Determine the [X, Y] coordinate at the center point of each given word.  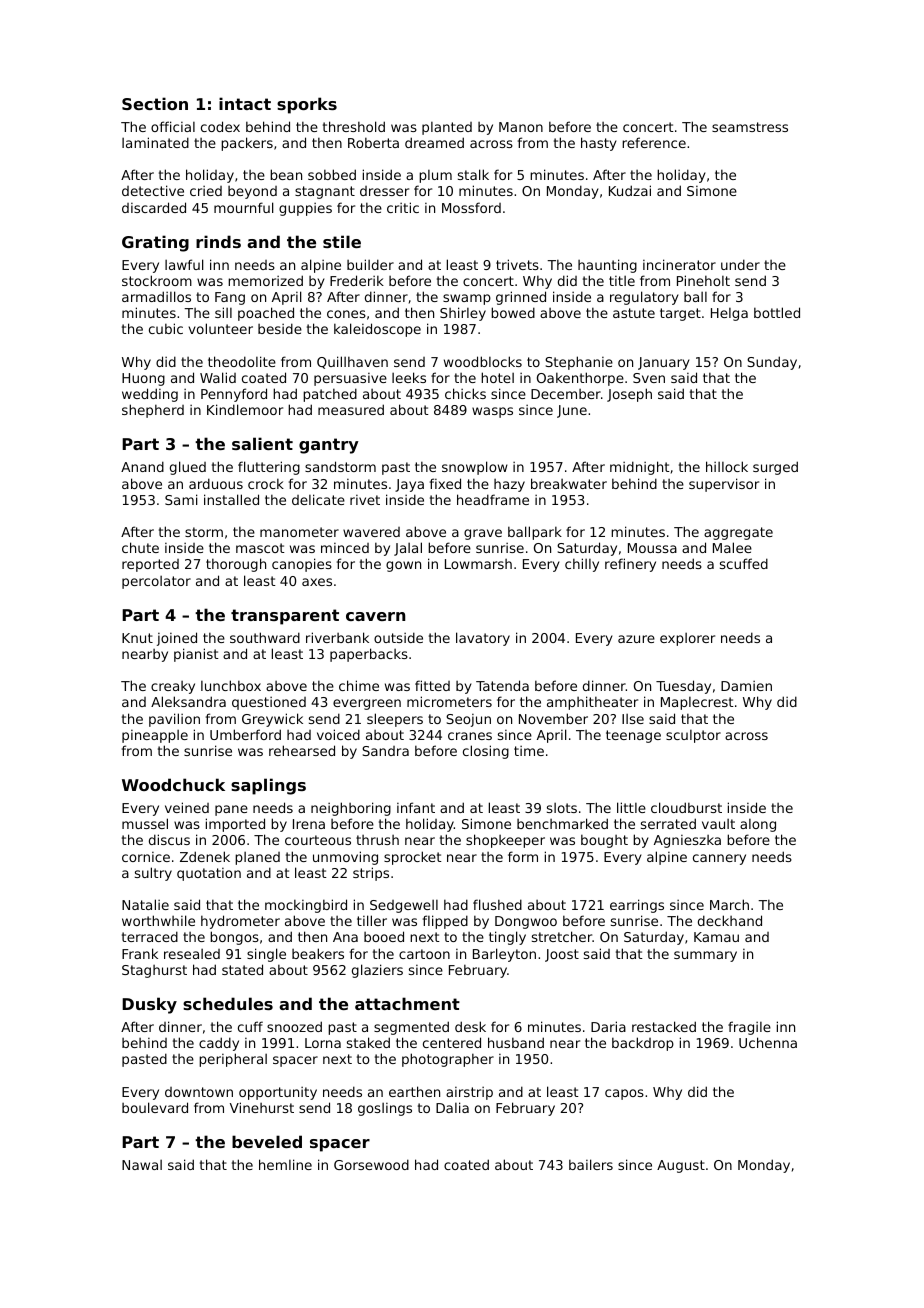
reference [654, 142]
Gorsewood [371, 1164]
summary [705, 956]
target [680, 314]
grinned [521, 298]
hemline [285, 1164]
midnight [640, 468]
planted [447, 128]
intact [245, 103]
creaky [173, 687]
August [681, 1166]
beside [280, 328]
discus [169, 839]
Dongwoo [526, 922]
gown [403, 566]
